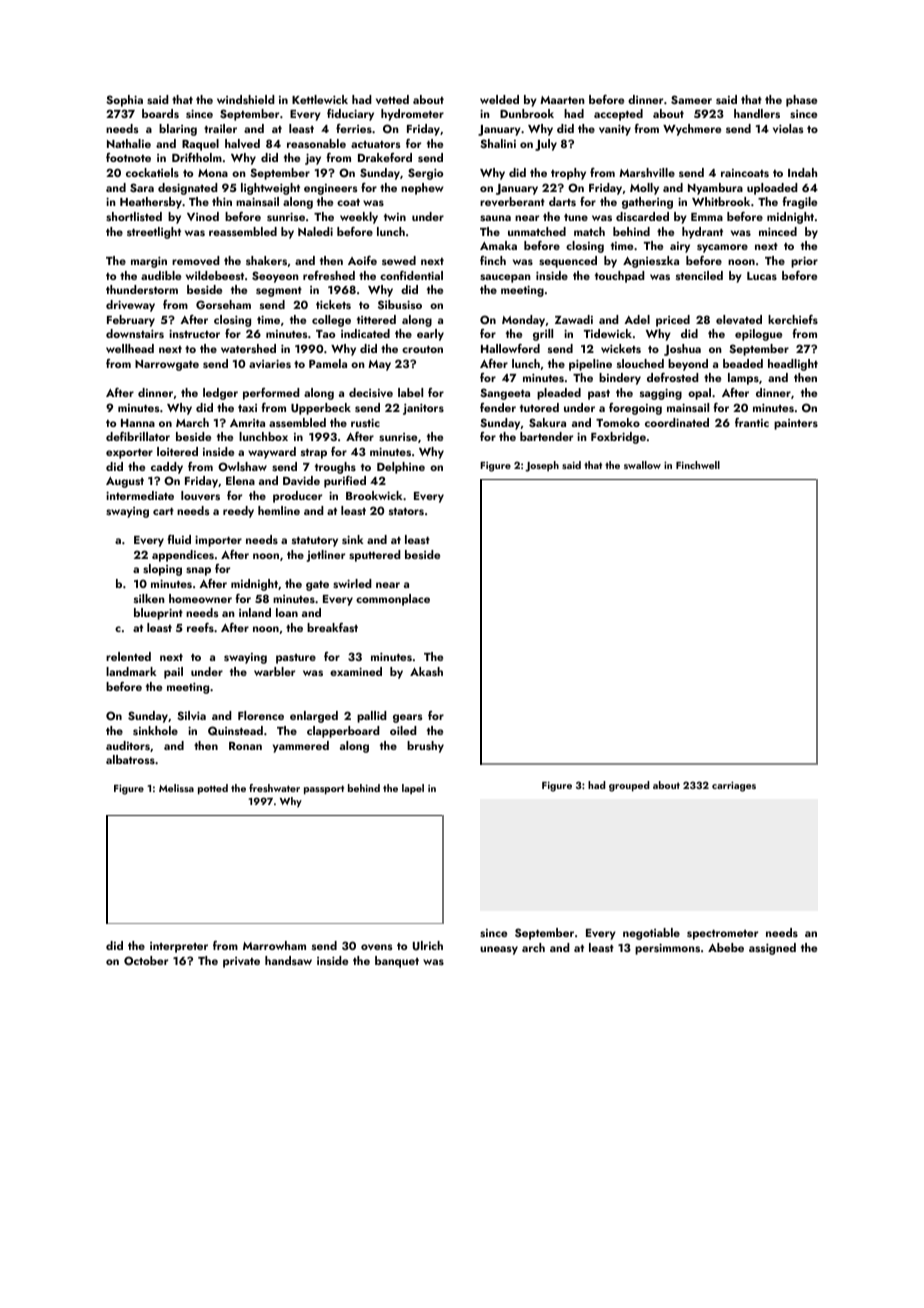 The height and width of the page is (1308, 924). I want to click on pail, so click(173, 673).
